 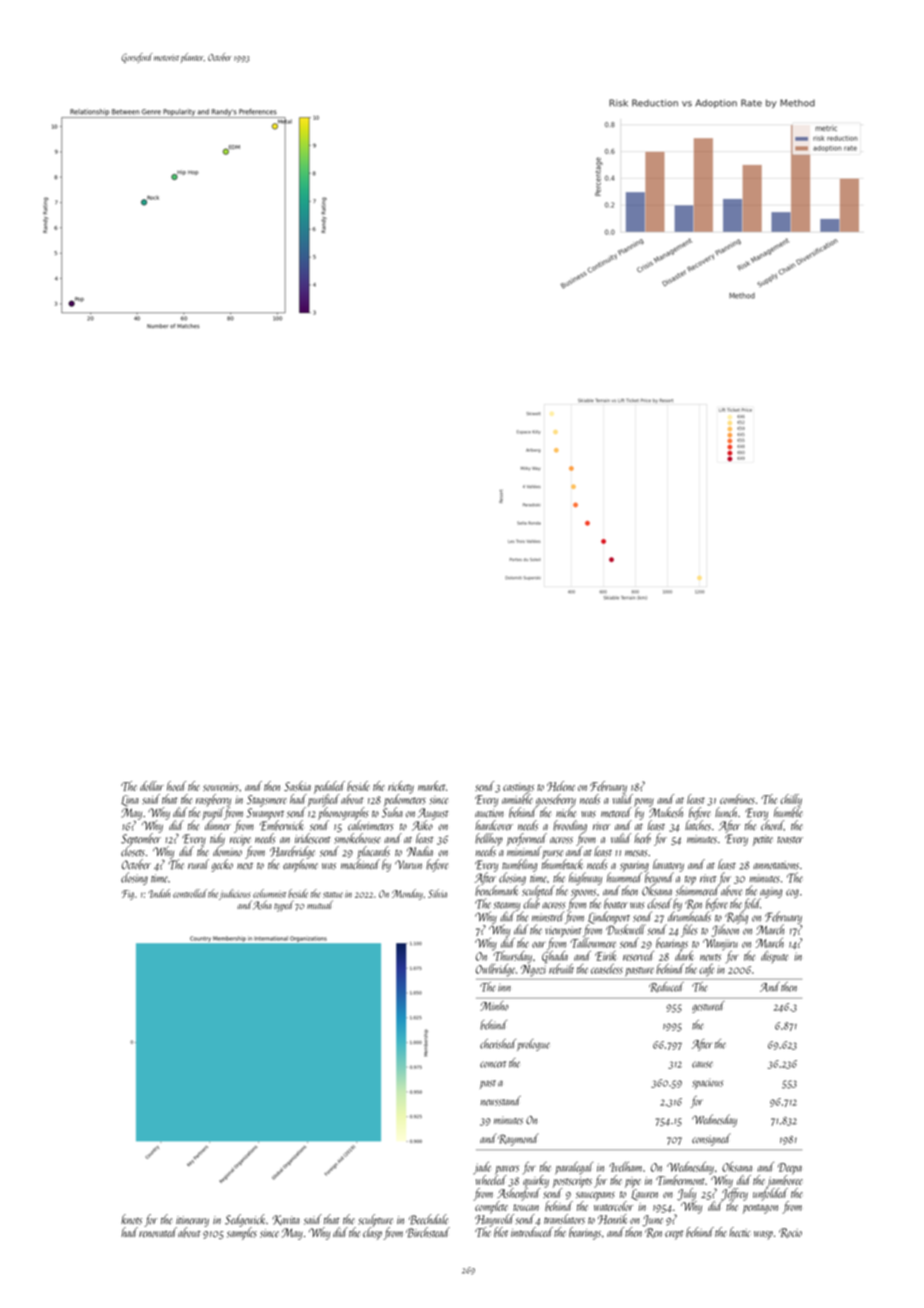 What do you see at coordinates (401, 787) in the image?
I see `rickety` at bounding box center [401, 787].
